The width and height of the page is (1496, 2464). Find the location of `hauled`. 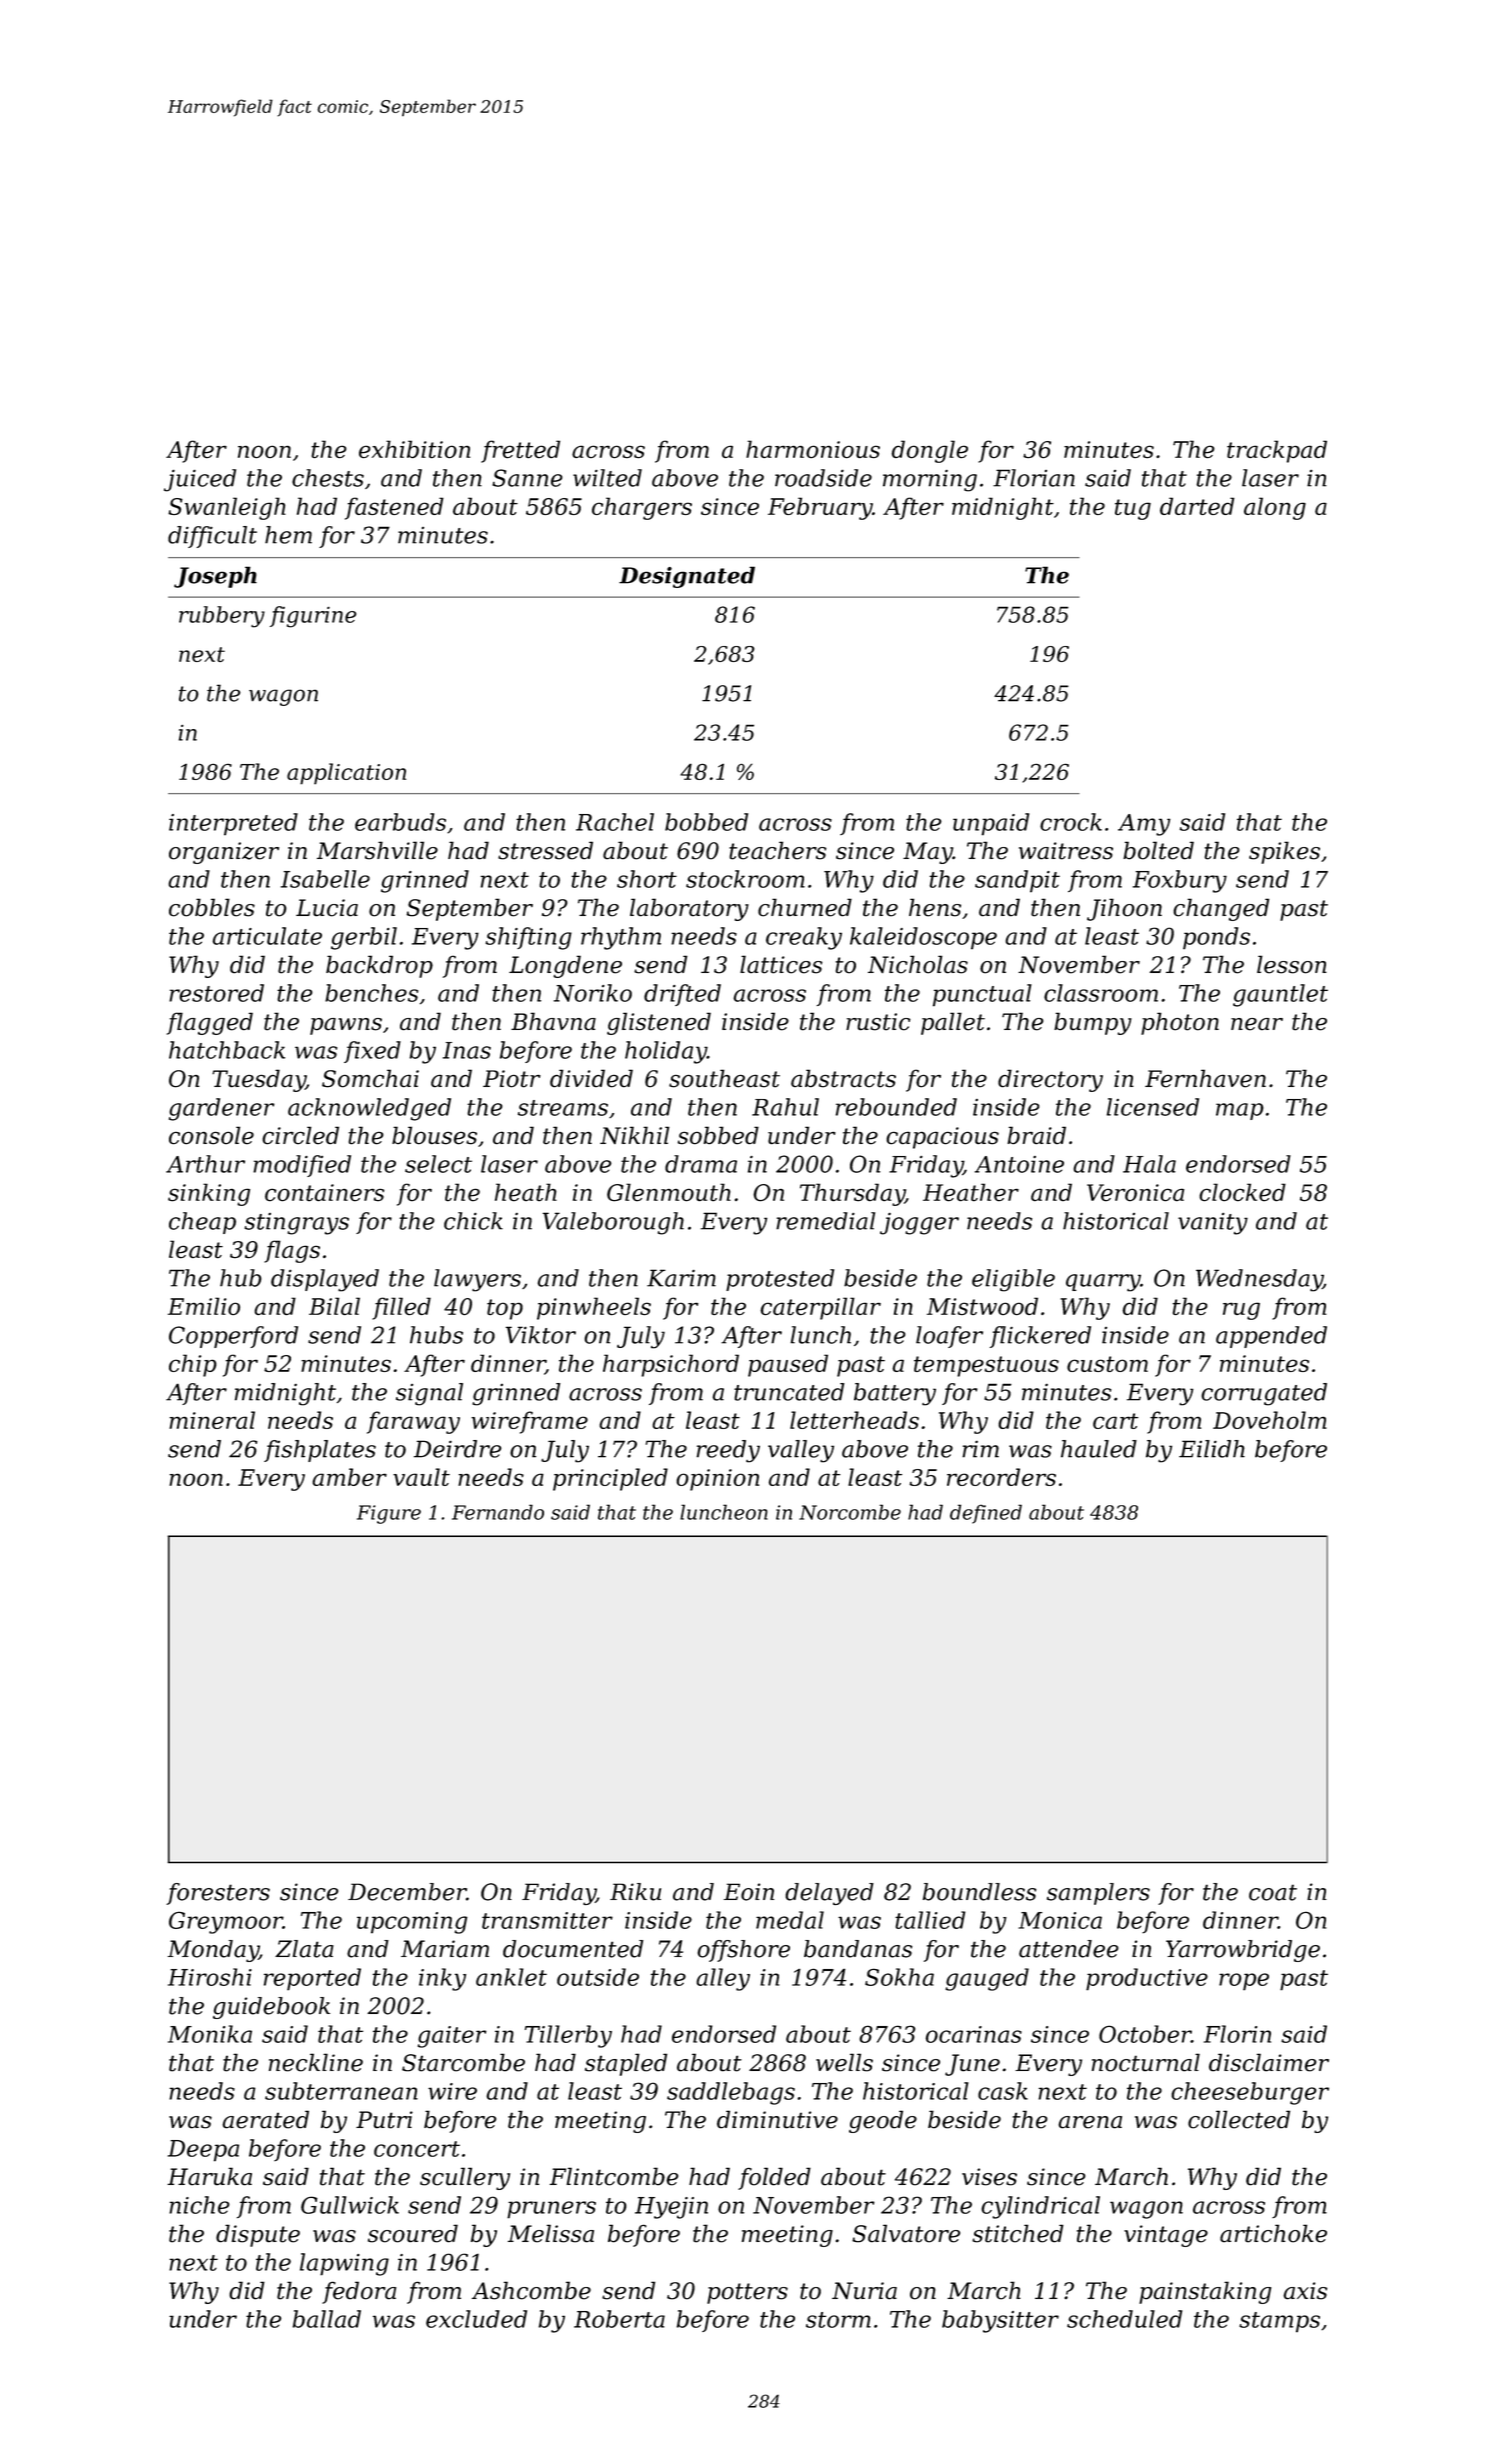

hauled is located at coordinates (1099, 1449).
